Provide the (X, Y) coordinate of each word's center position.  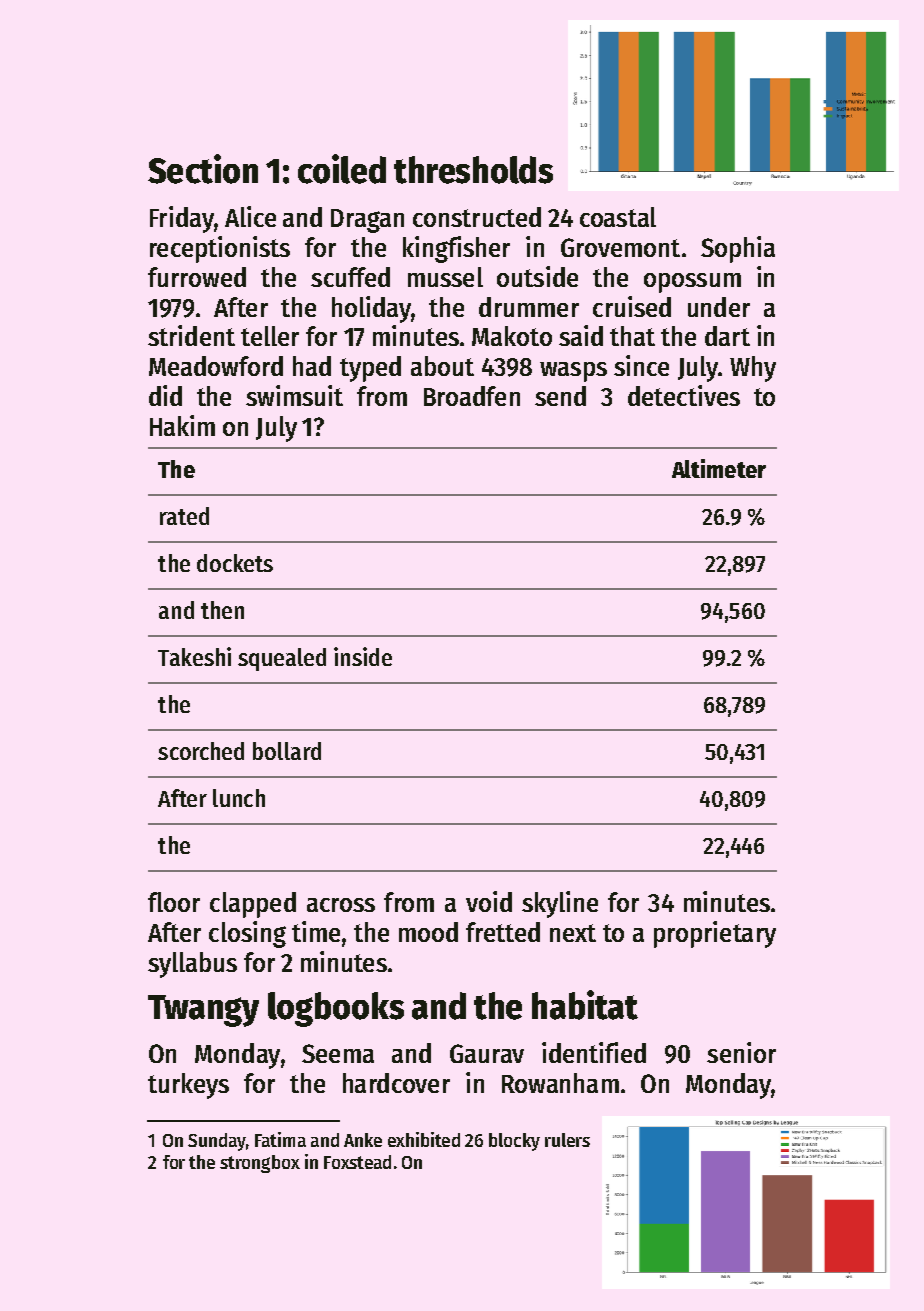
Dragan (367, 221)
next (573, 933)
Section (203, 169)
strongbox (260, 1164)
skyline (560, 904)
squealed (282, 659)
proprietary (715, 934)
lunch (239, 798)
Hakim (182, 425)
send (560, 396)
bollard (287, 751)
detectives (684, 395)
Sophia (738, 249)
